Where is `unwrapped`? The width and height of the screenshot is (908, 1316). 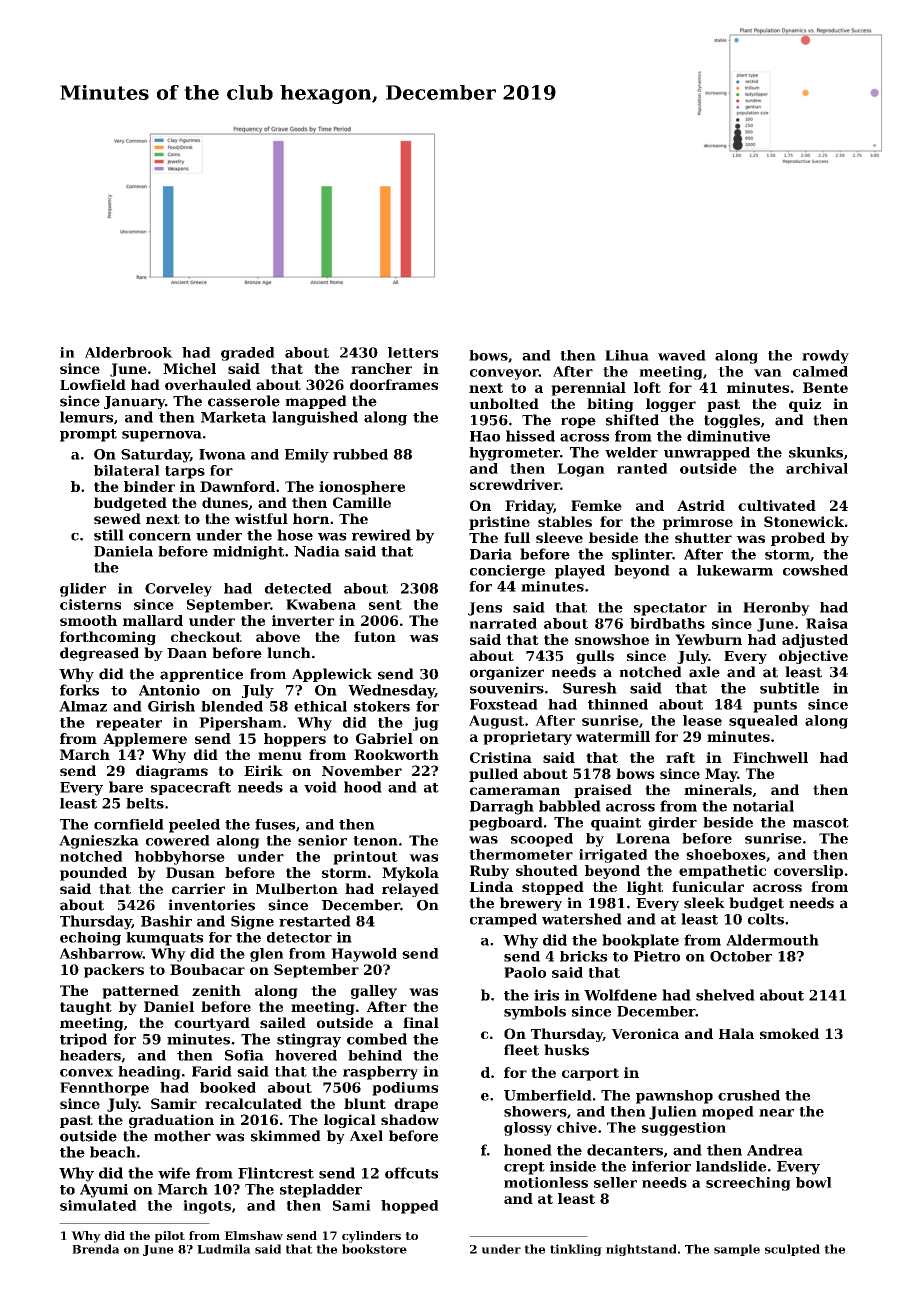
unwrapped is located at coordinates (707, 454).
